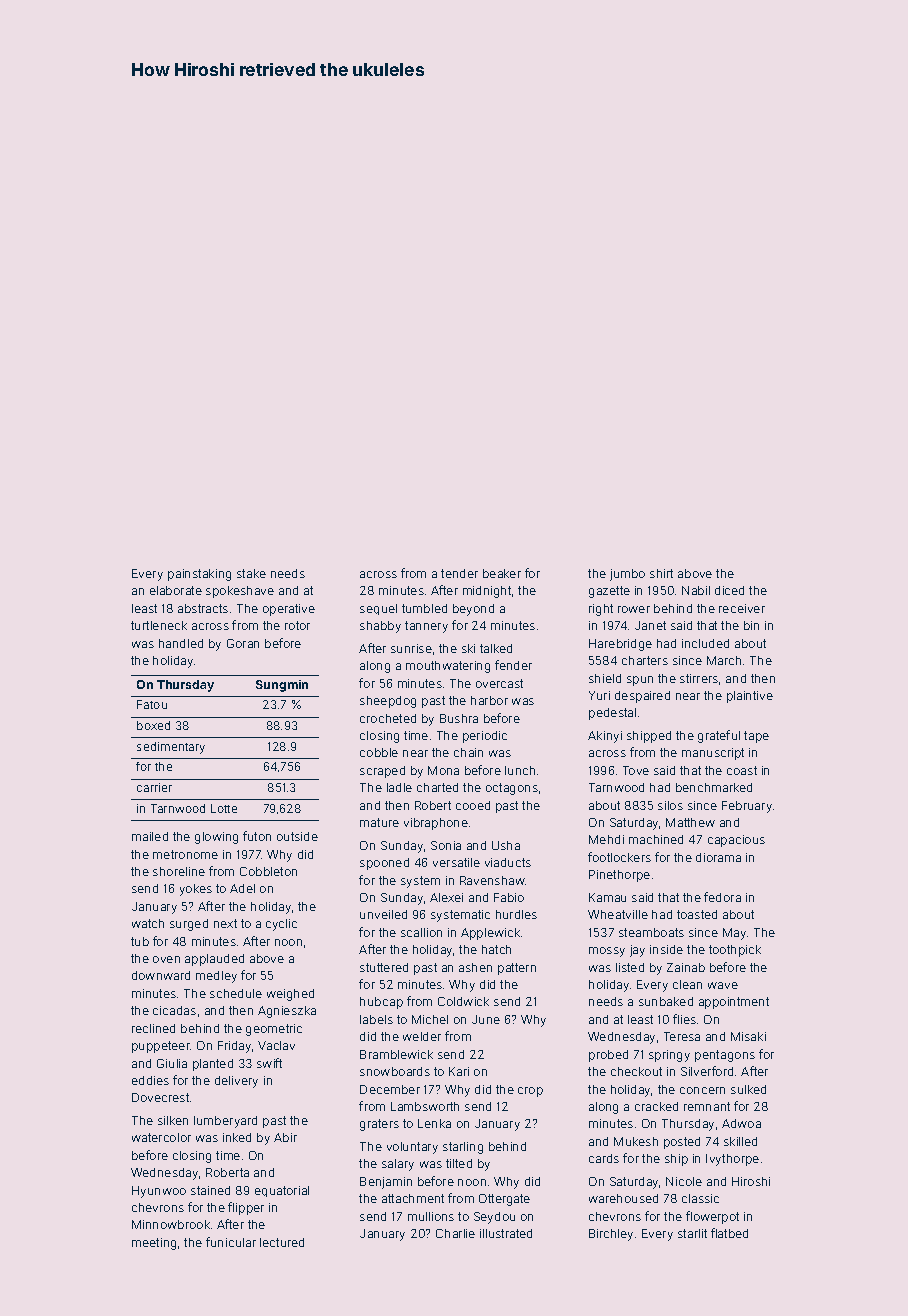 The height and width of the document is (1316, 908). Describe the element at coordinates (506, 1233) in the document. I see `illustrated` at that location.
